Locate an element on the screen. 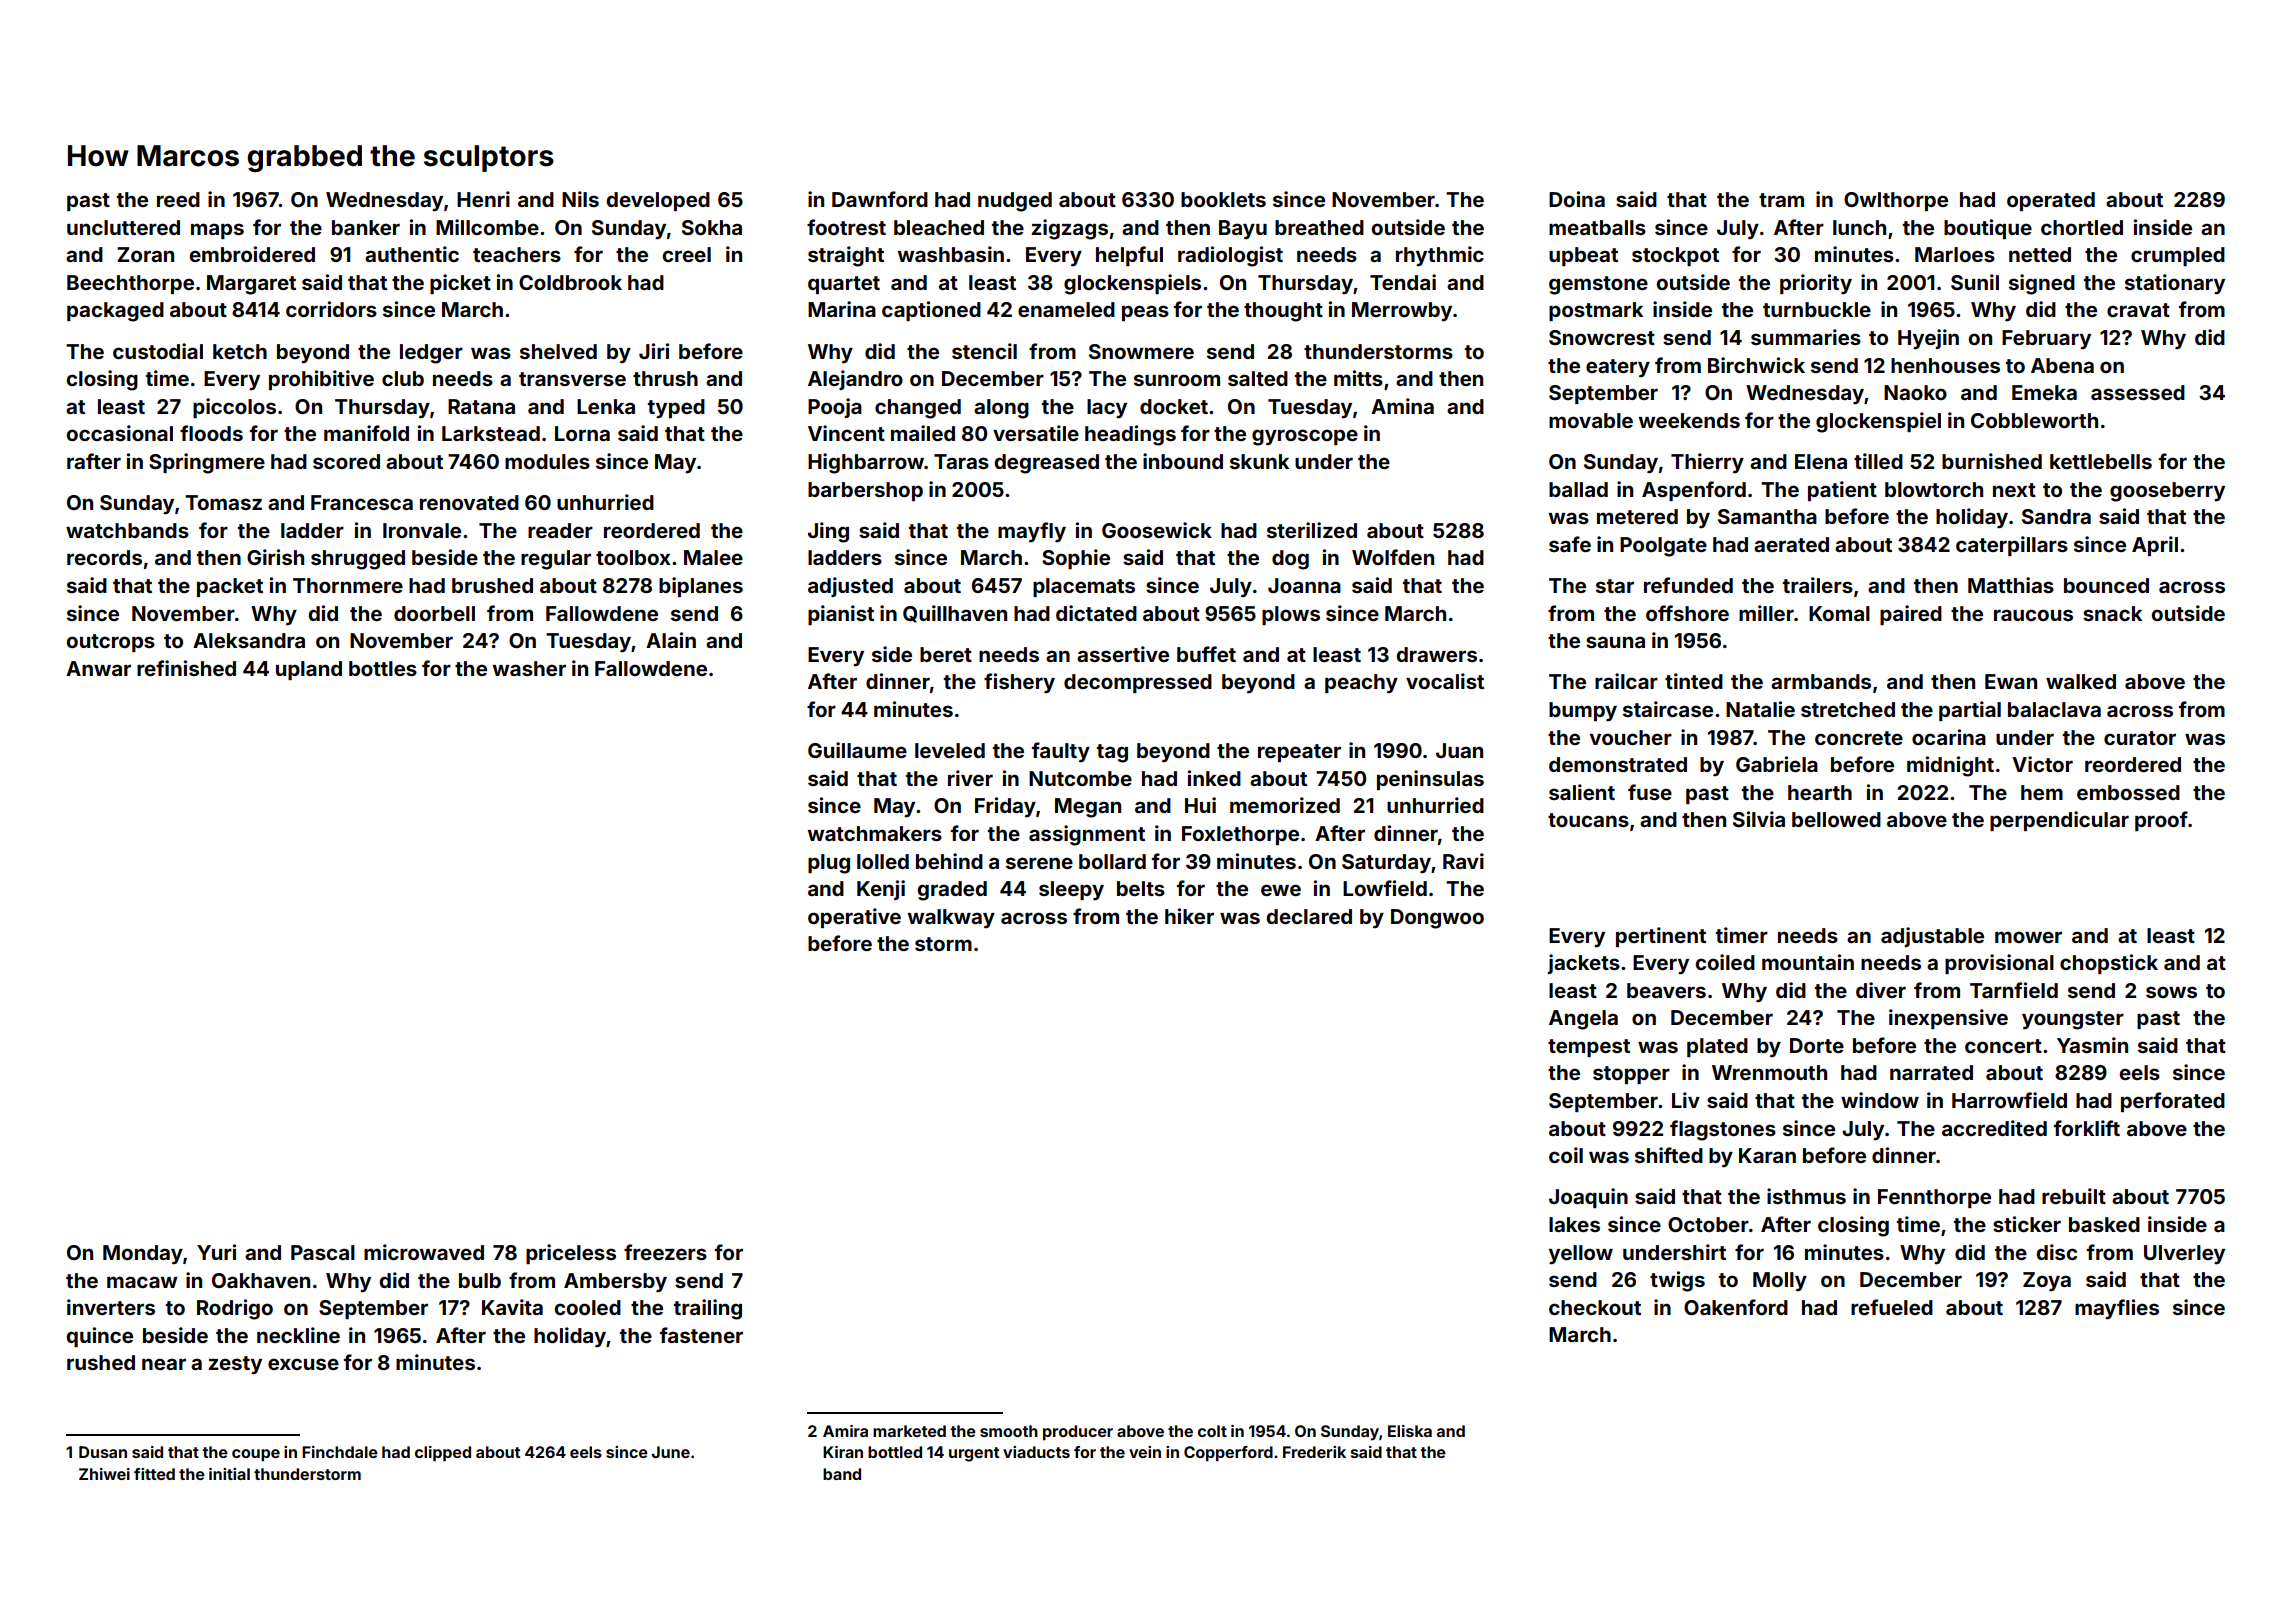 Image resolution: width=2292 pixels, height=1620 pixels. excuse is located at coordinates (303, 1364).
